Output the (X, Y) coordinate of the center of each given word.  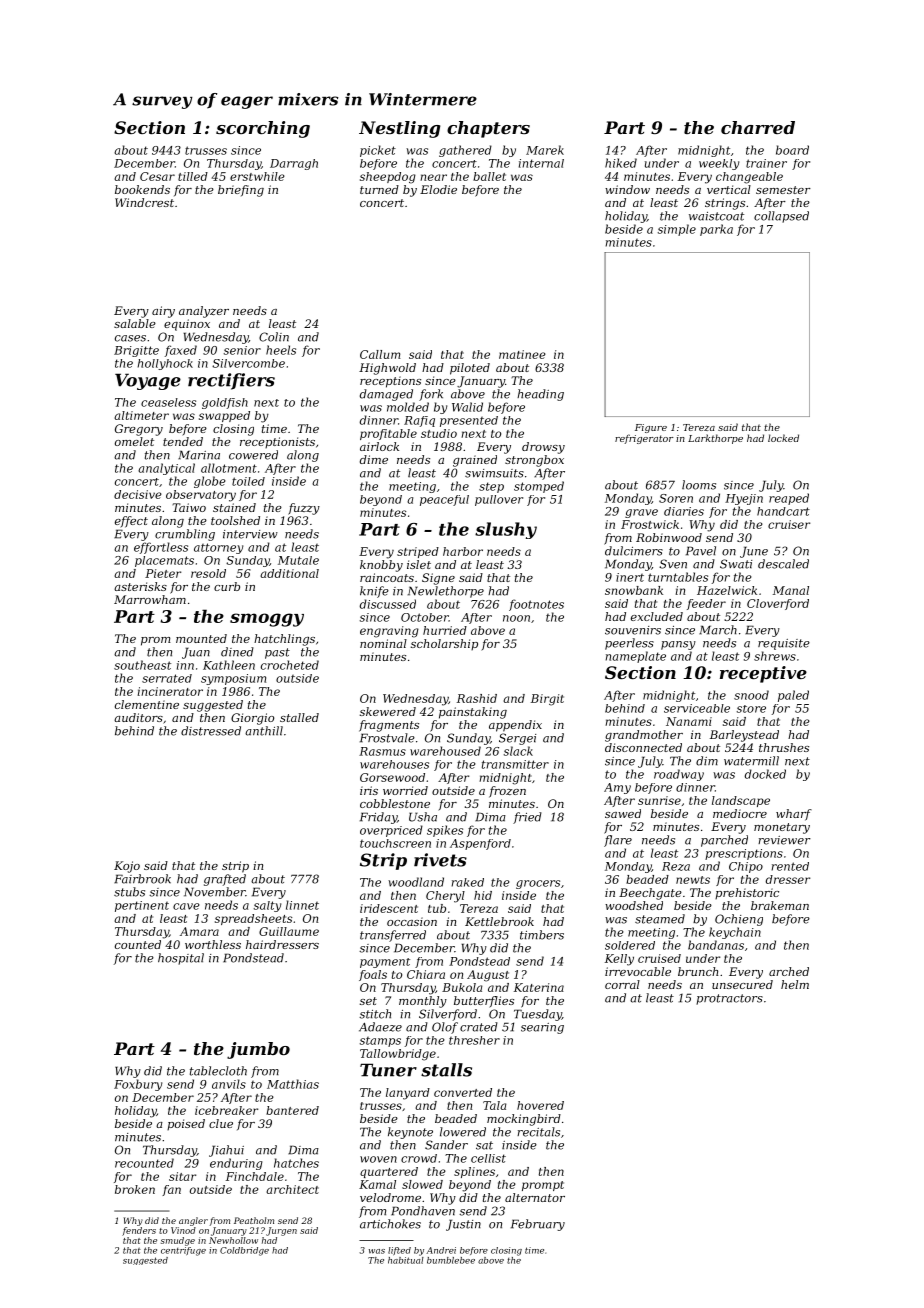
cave (186, 906)
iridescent (389, 908)
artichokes (390, 1224)
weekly (719, 164)
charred (758, 127)
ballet (489, 176)
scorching (263, 129)
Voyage (148, 381)
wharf (794, 815)
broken (135, 1189)
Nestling (399, 129)
